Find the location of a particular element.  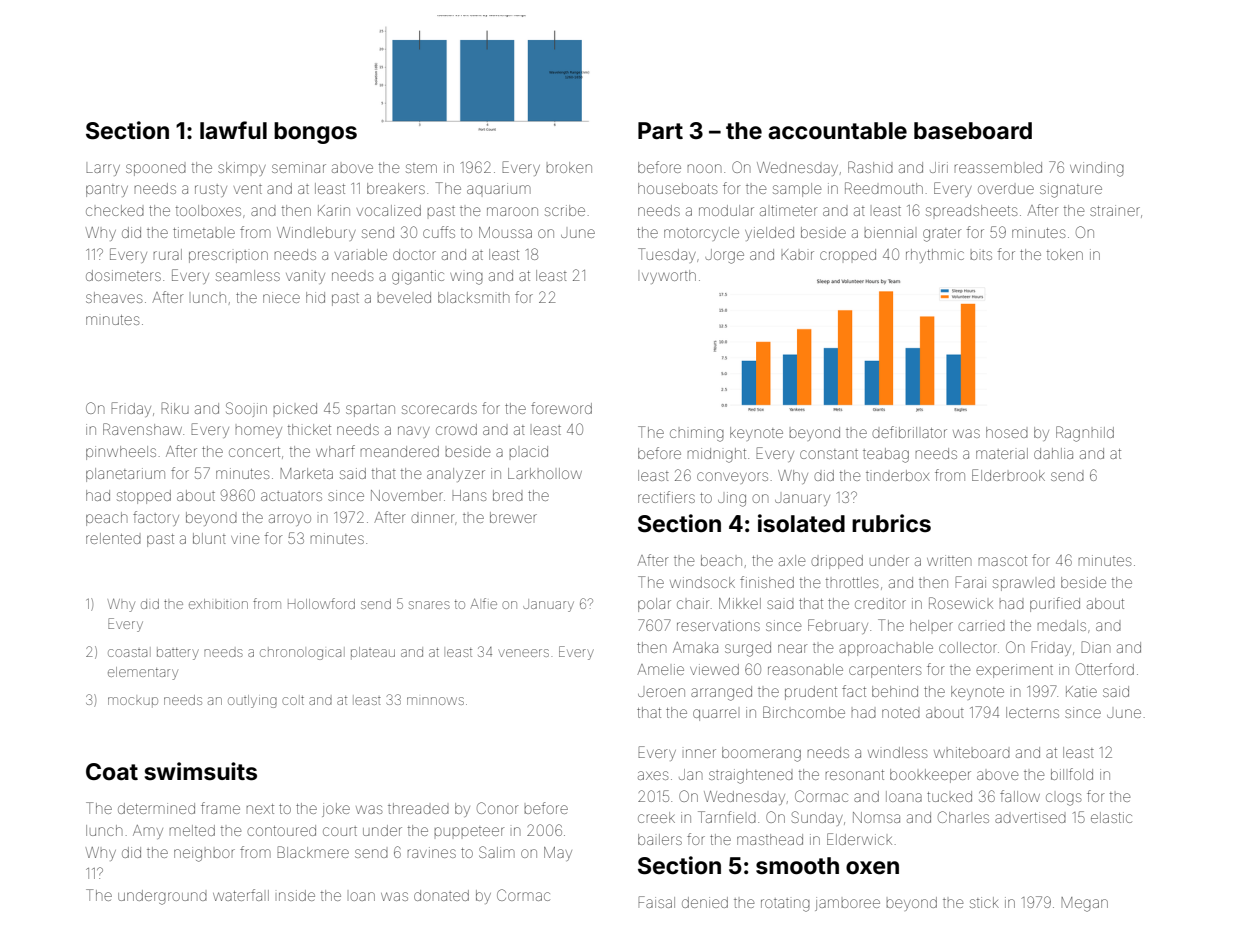

lecterns is located at coordinates (1032, 712).
